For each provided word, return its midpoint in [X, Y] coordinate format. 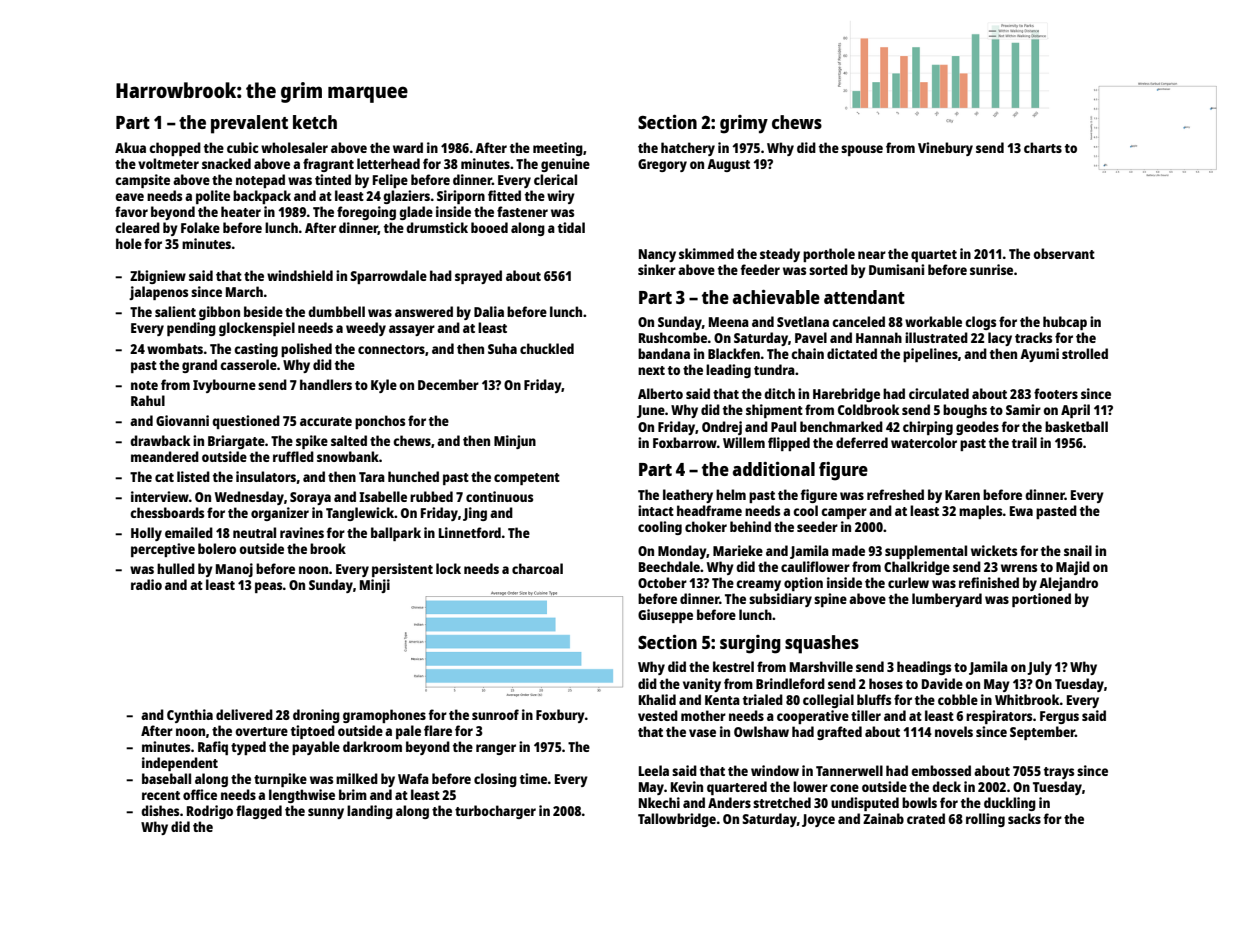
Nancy [657, 255]
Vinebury [945, 149]
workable [933, 321]
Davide [942, 683]
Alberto [660, 393]
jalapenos [158, 293]
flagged [259, 812]
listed [193, 476]
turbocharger [495, 812]
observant [1064, 253]
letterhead [388, 163]
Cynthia [190, 716]
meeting [558, 149]
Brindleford [790, 683]
